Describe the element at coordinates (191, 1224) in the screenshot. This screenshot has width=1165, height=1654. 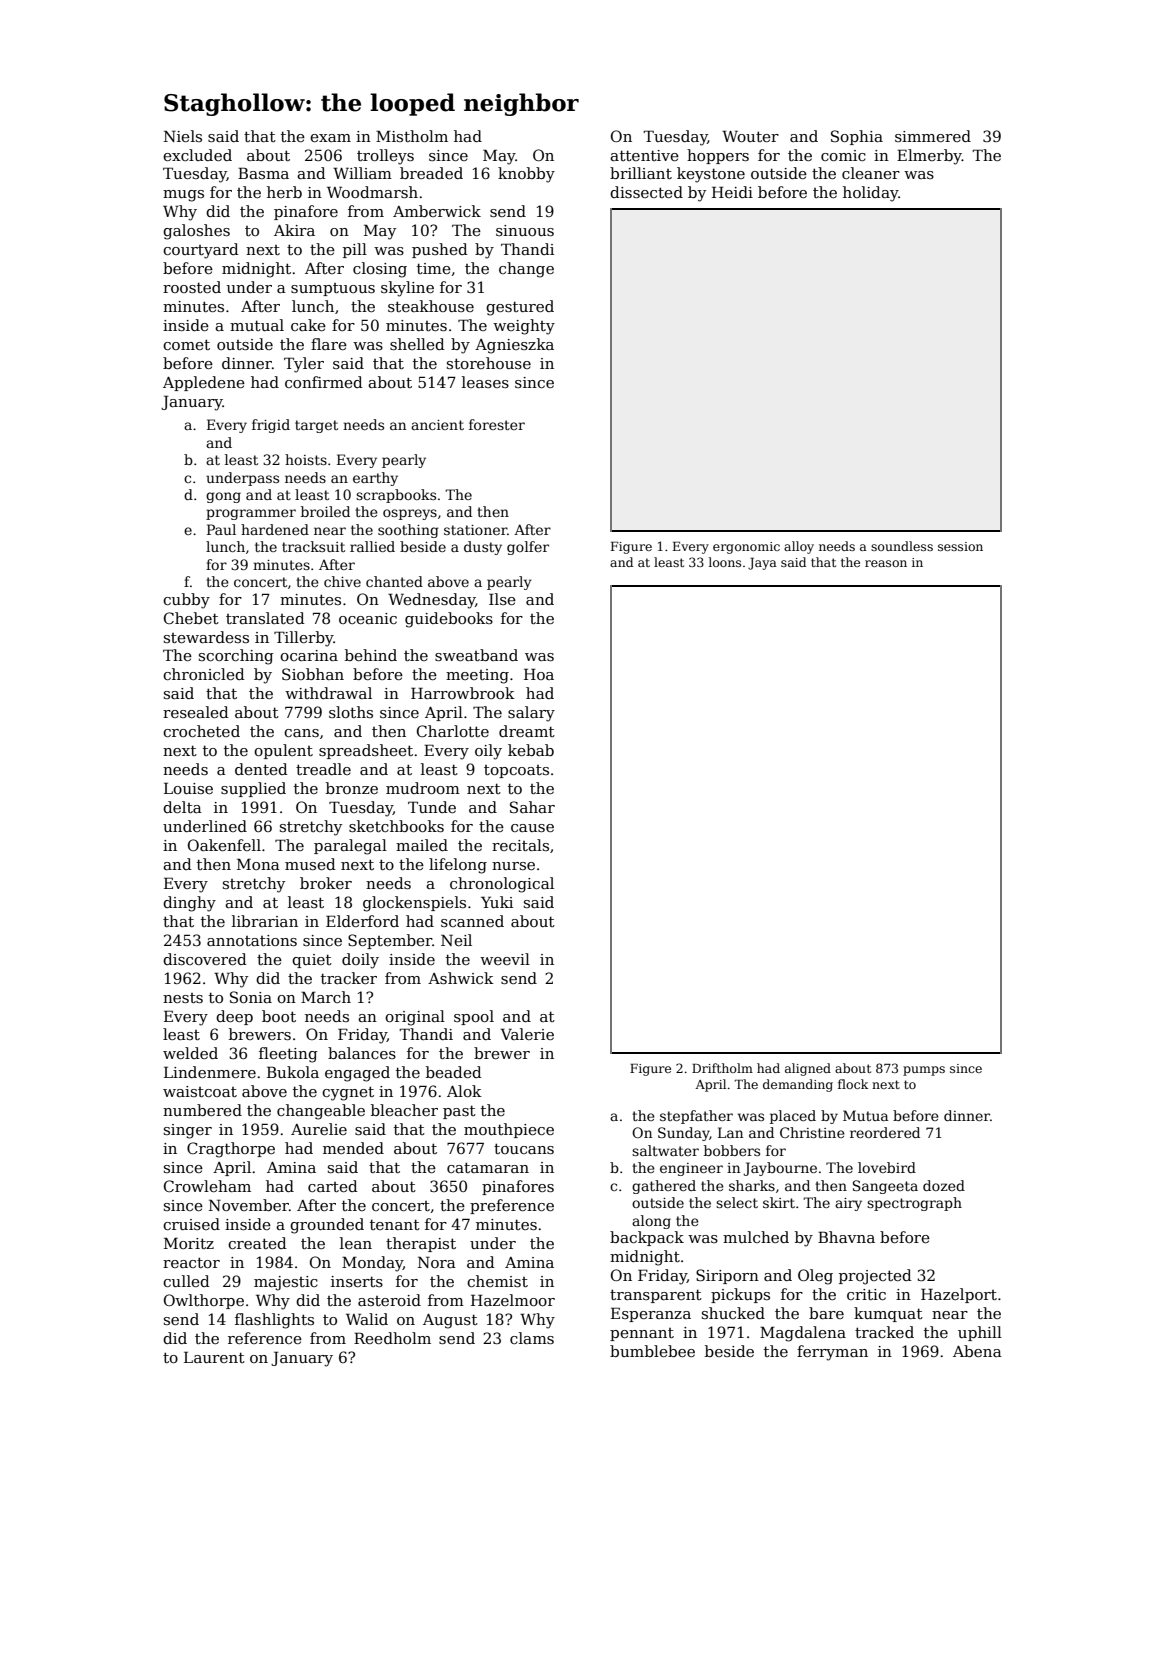
I see `cruised` at that location.
